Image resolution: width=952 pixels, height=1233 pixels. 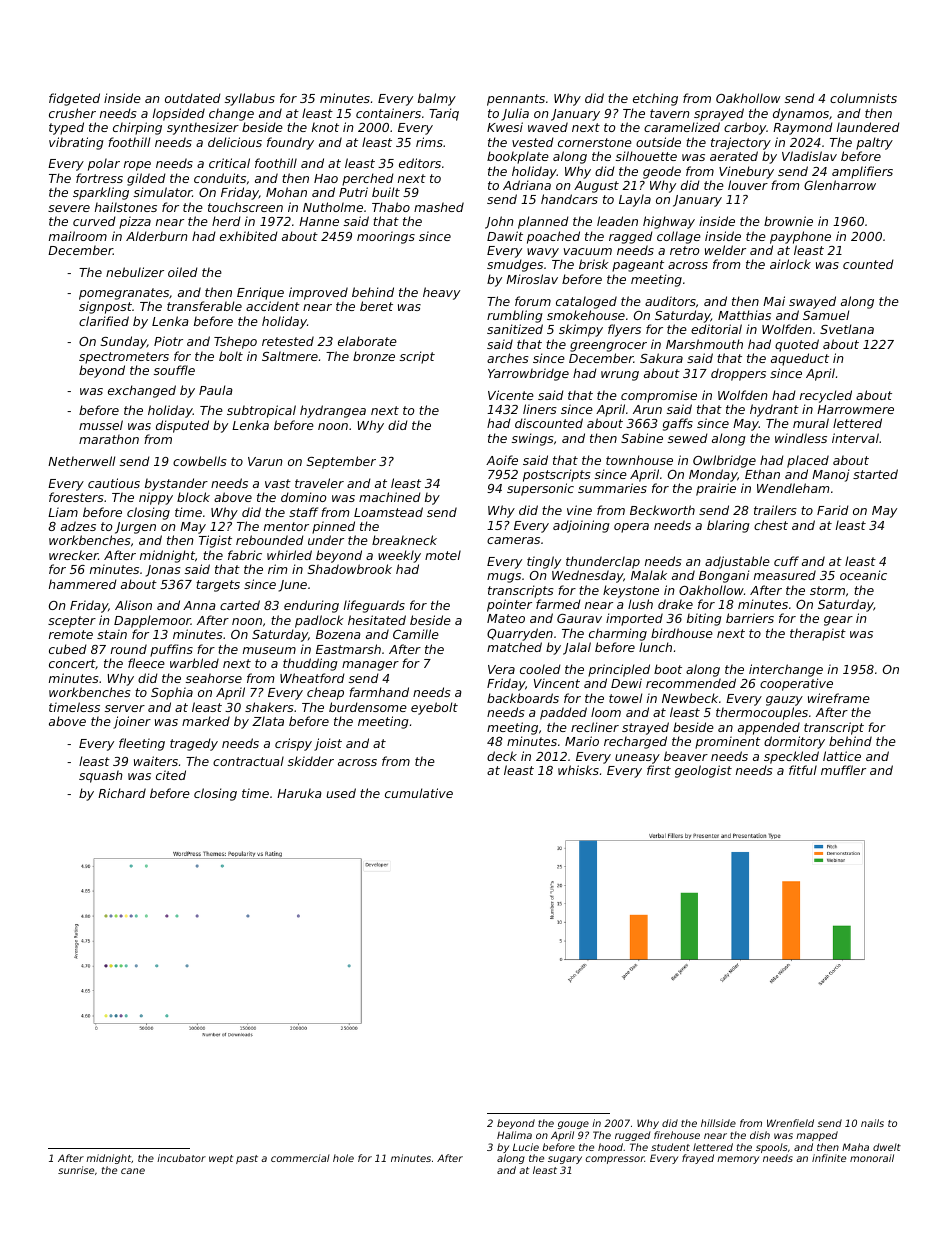 What do you see at coordinates (578, 770) in the image?
I see `whisks` at bounding box center [578, 770].
